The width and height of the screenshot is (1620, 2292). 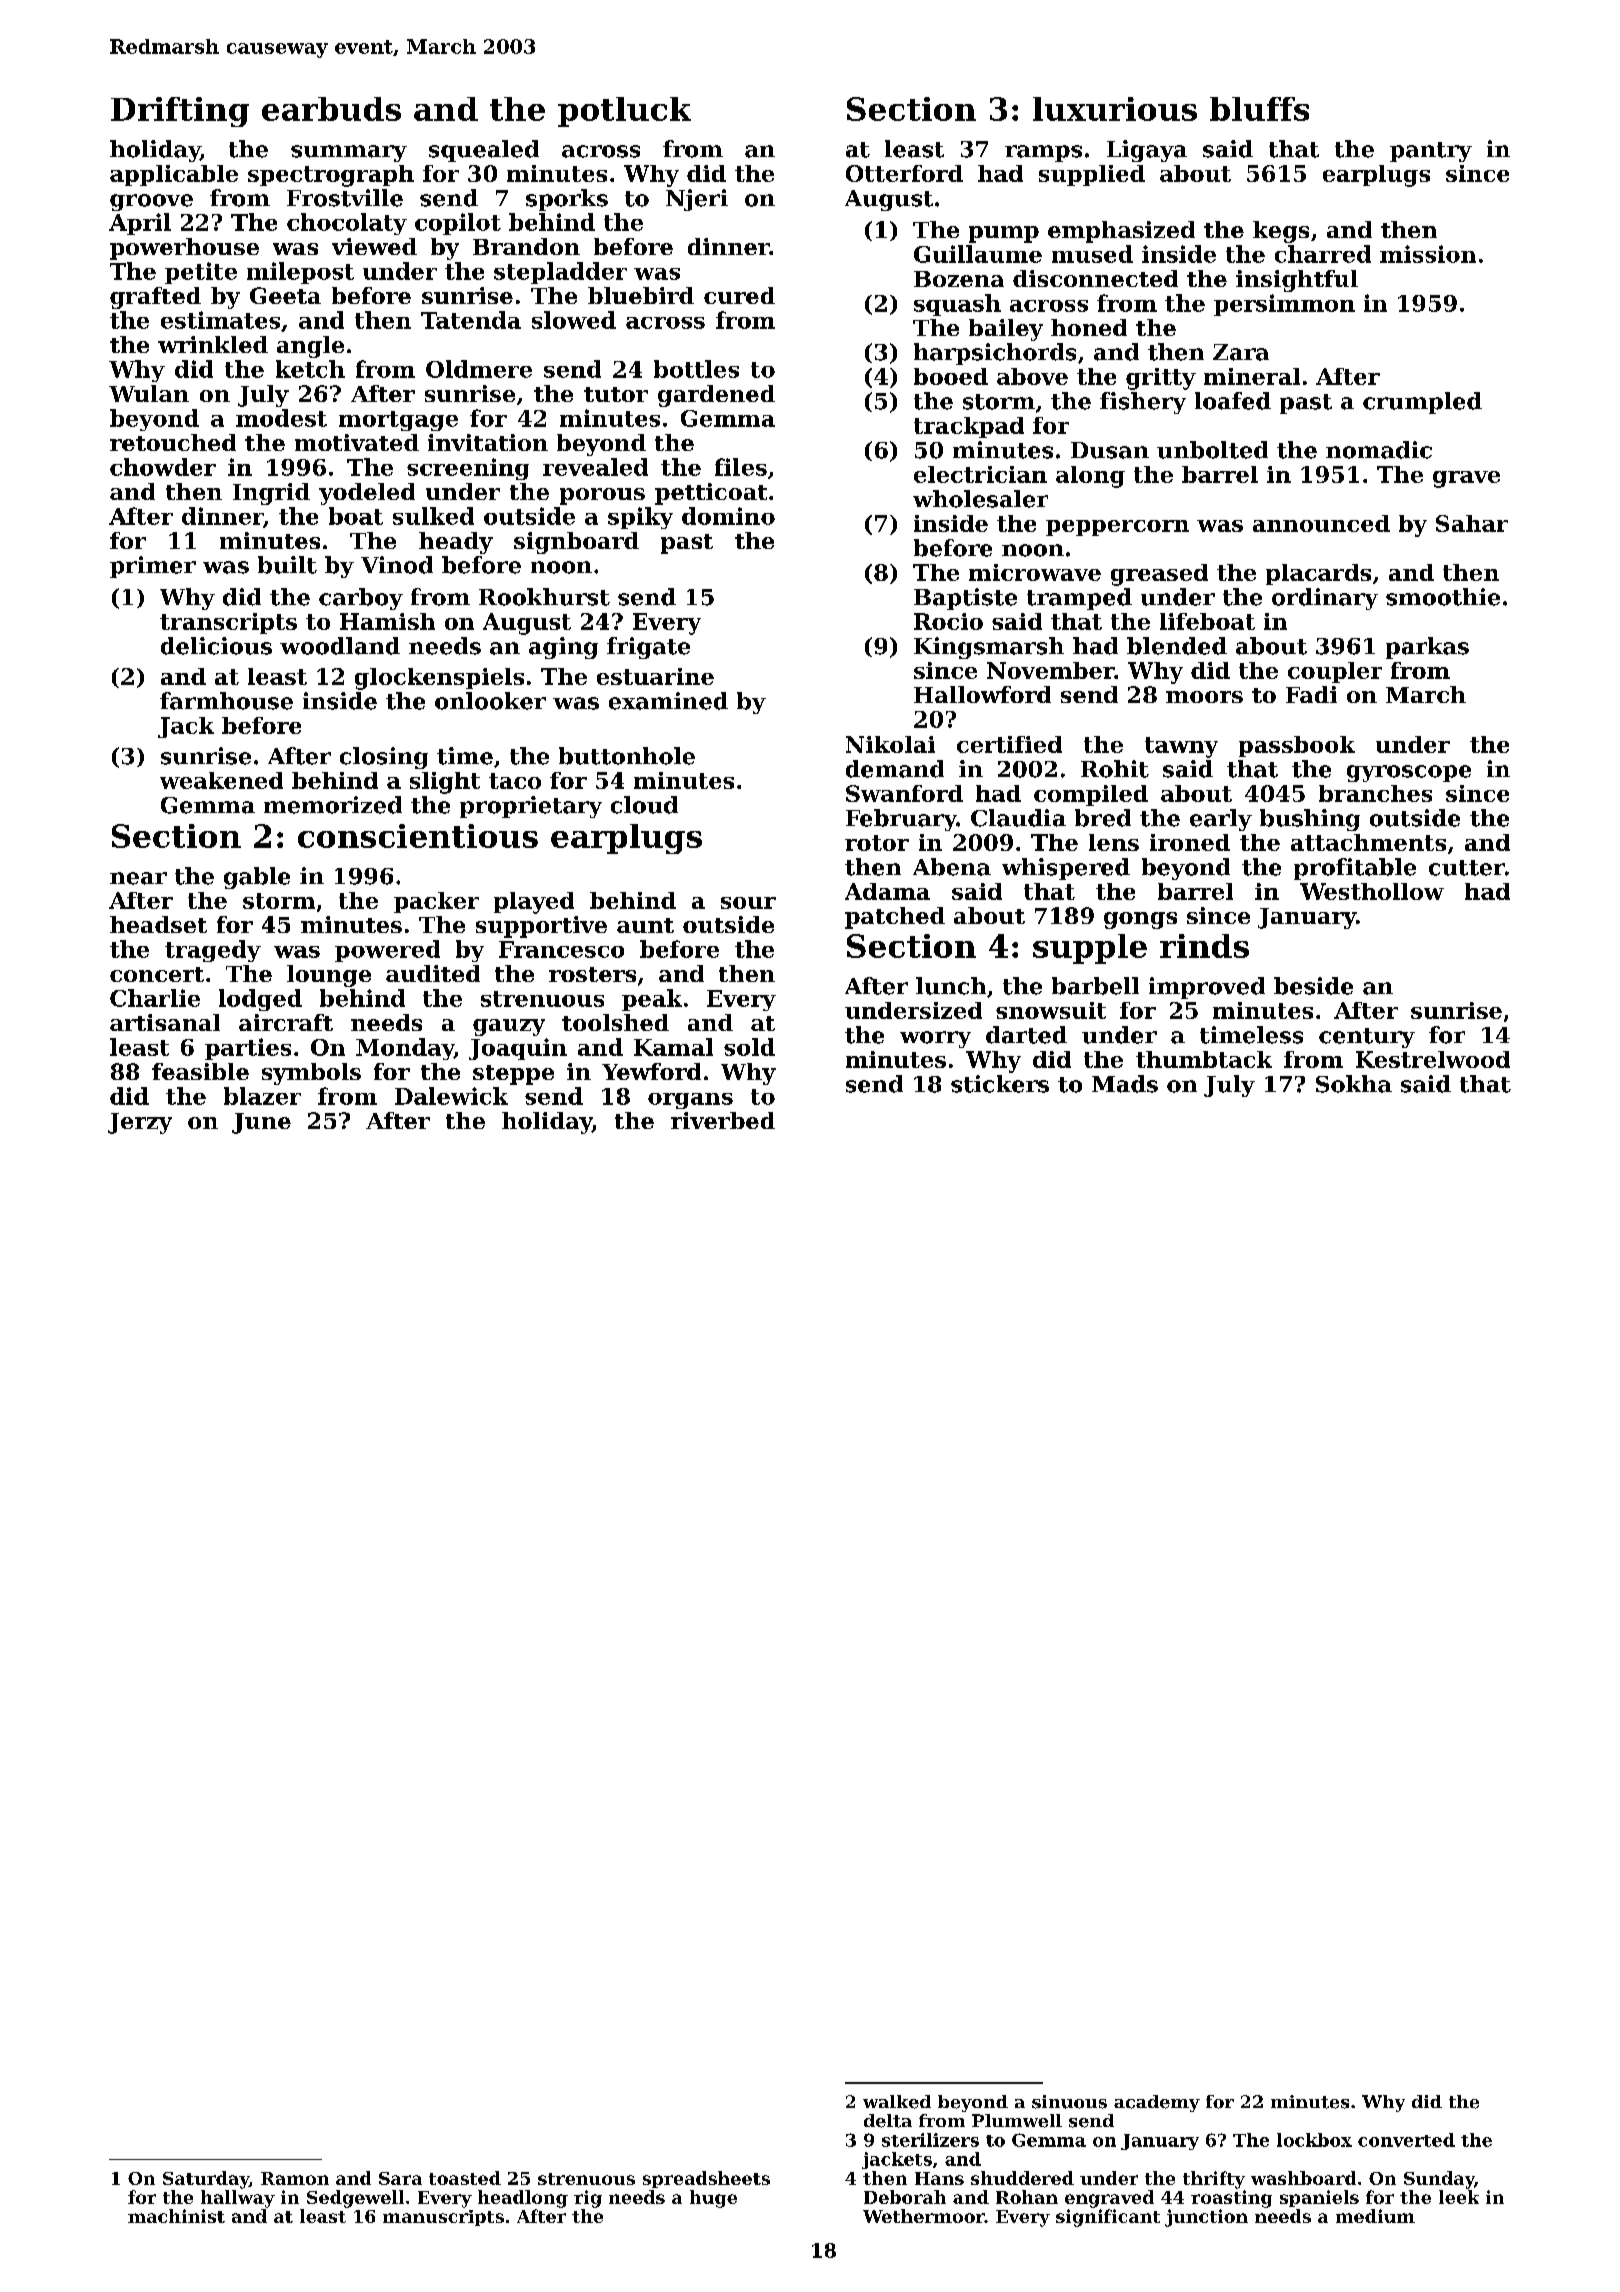 What do you see at coordinates (1354, 1084) in the screenshot?
I see `Sokha` at bounding box center [1354, 1084].
